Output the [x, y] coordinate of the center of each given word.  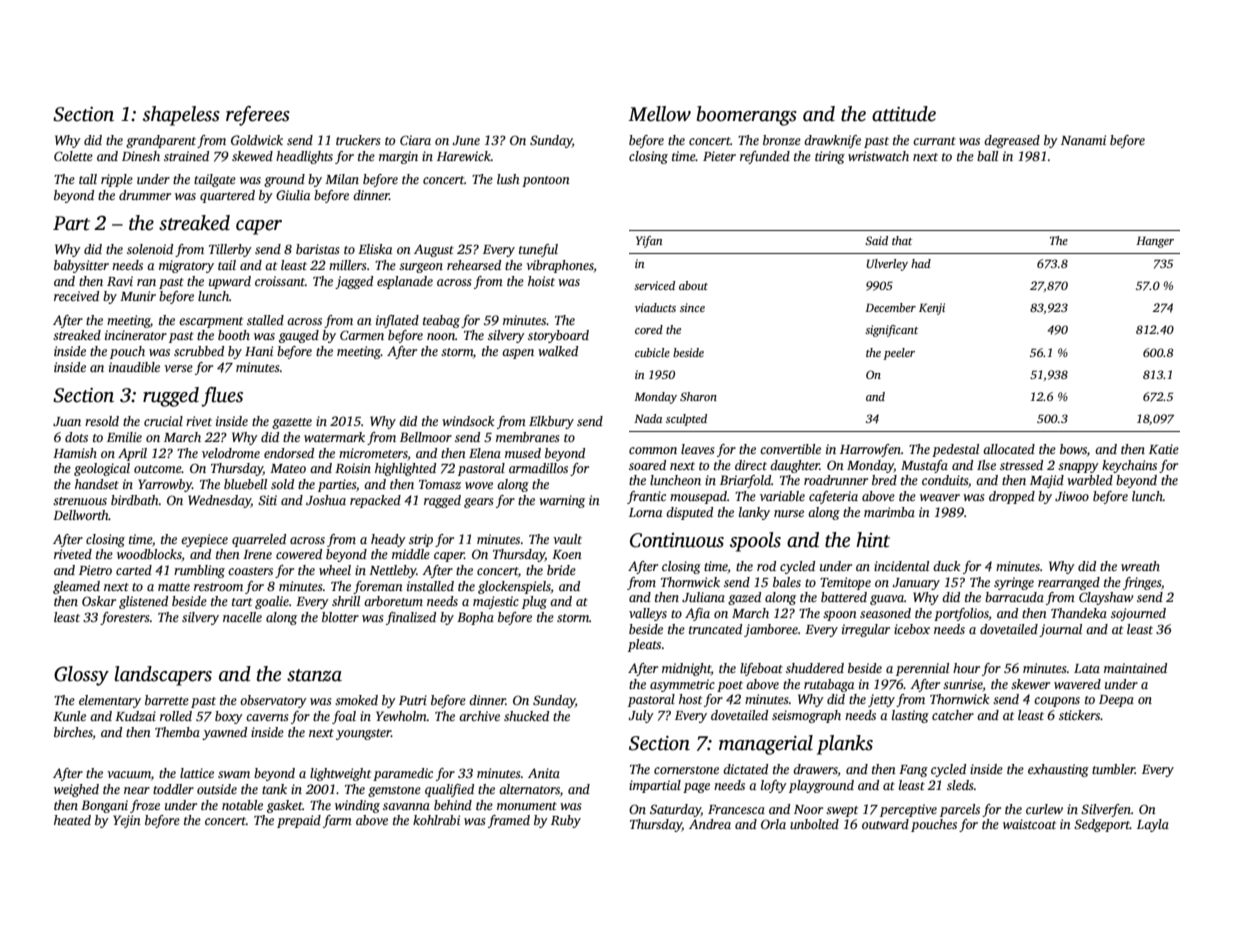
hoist [541, 281]
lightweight [340, 774]
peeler [899, 354]
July [641, 716]
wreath [1140, 566]
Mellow [659, 114]
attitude [904, 114]
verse [178, 368]
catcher [953, 715]
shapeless [181, 116]
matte [174, 587]
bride [561, 570]
